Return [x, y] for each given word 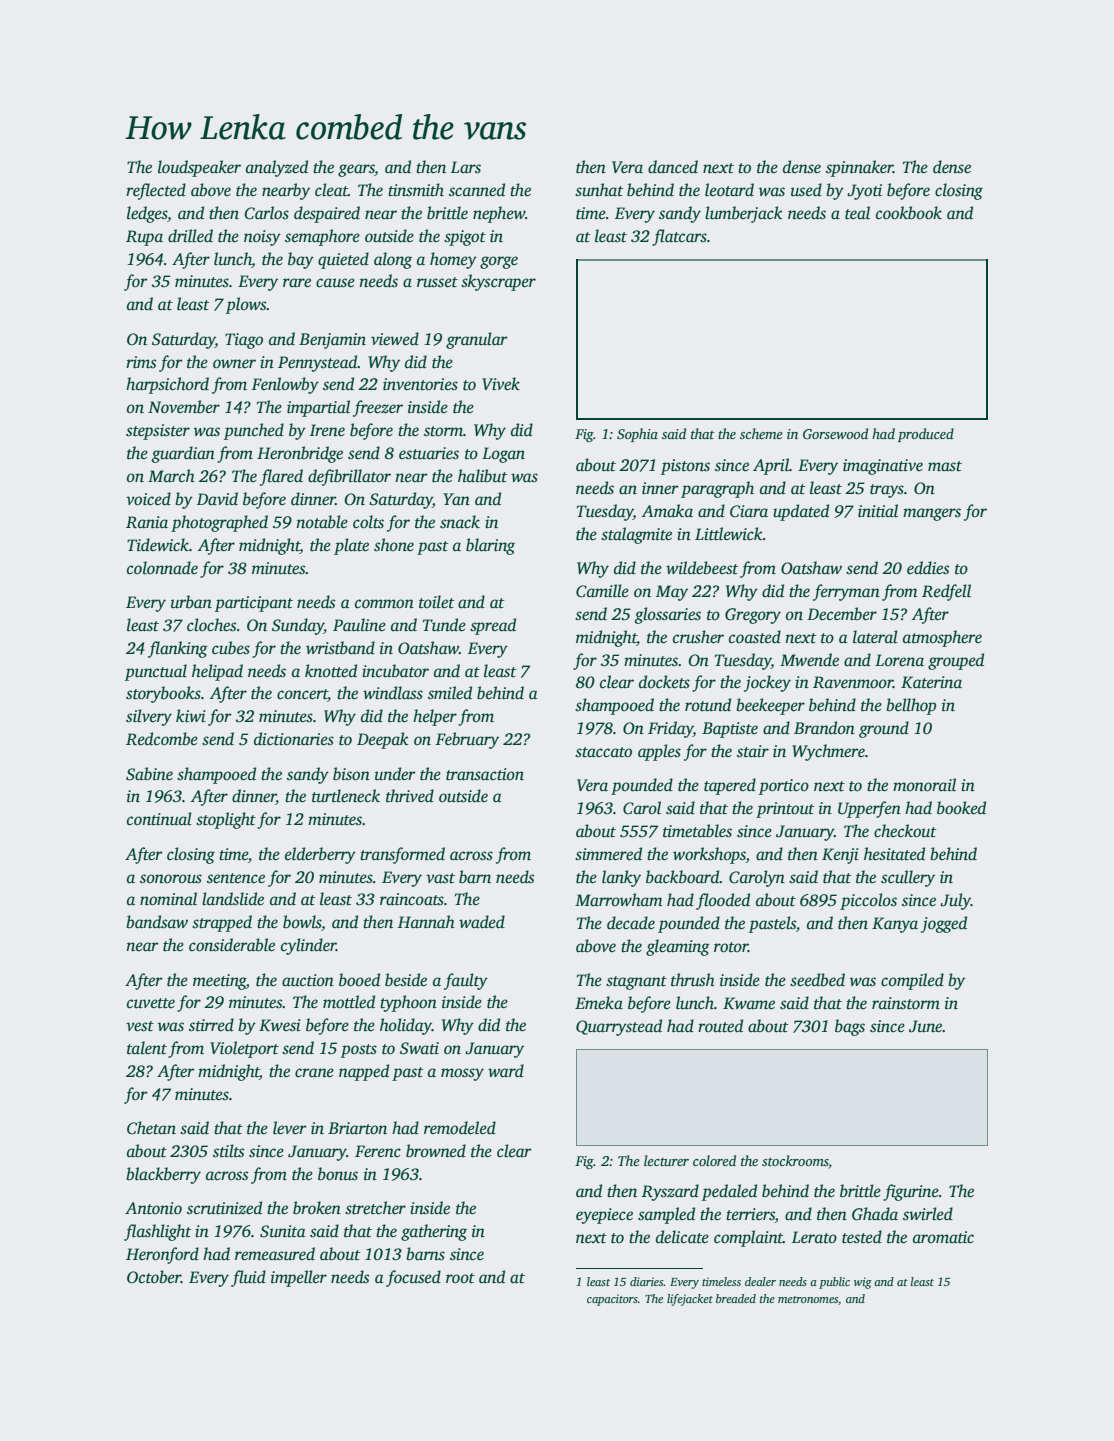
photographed [219, 523]
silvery [149, 717]
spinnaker [859, 168]
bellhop [911, 706]
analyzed [277, 168]
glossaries [668, 615]
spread [493, 626]
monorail [924, 785]
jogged [944, 924]
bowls [302, 923]
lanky [621, 878]
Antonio [153, 1208]
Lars [466, 167]
